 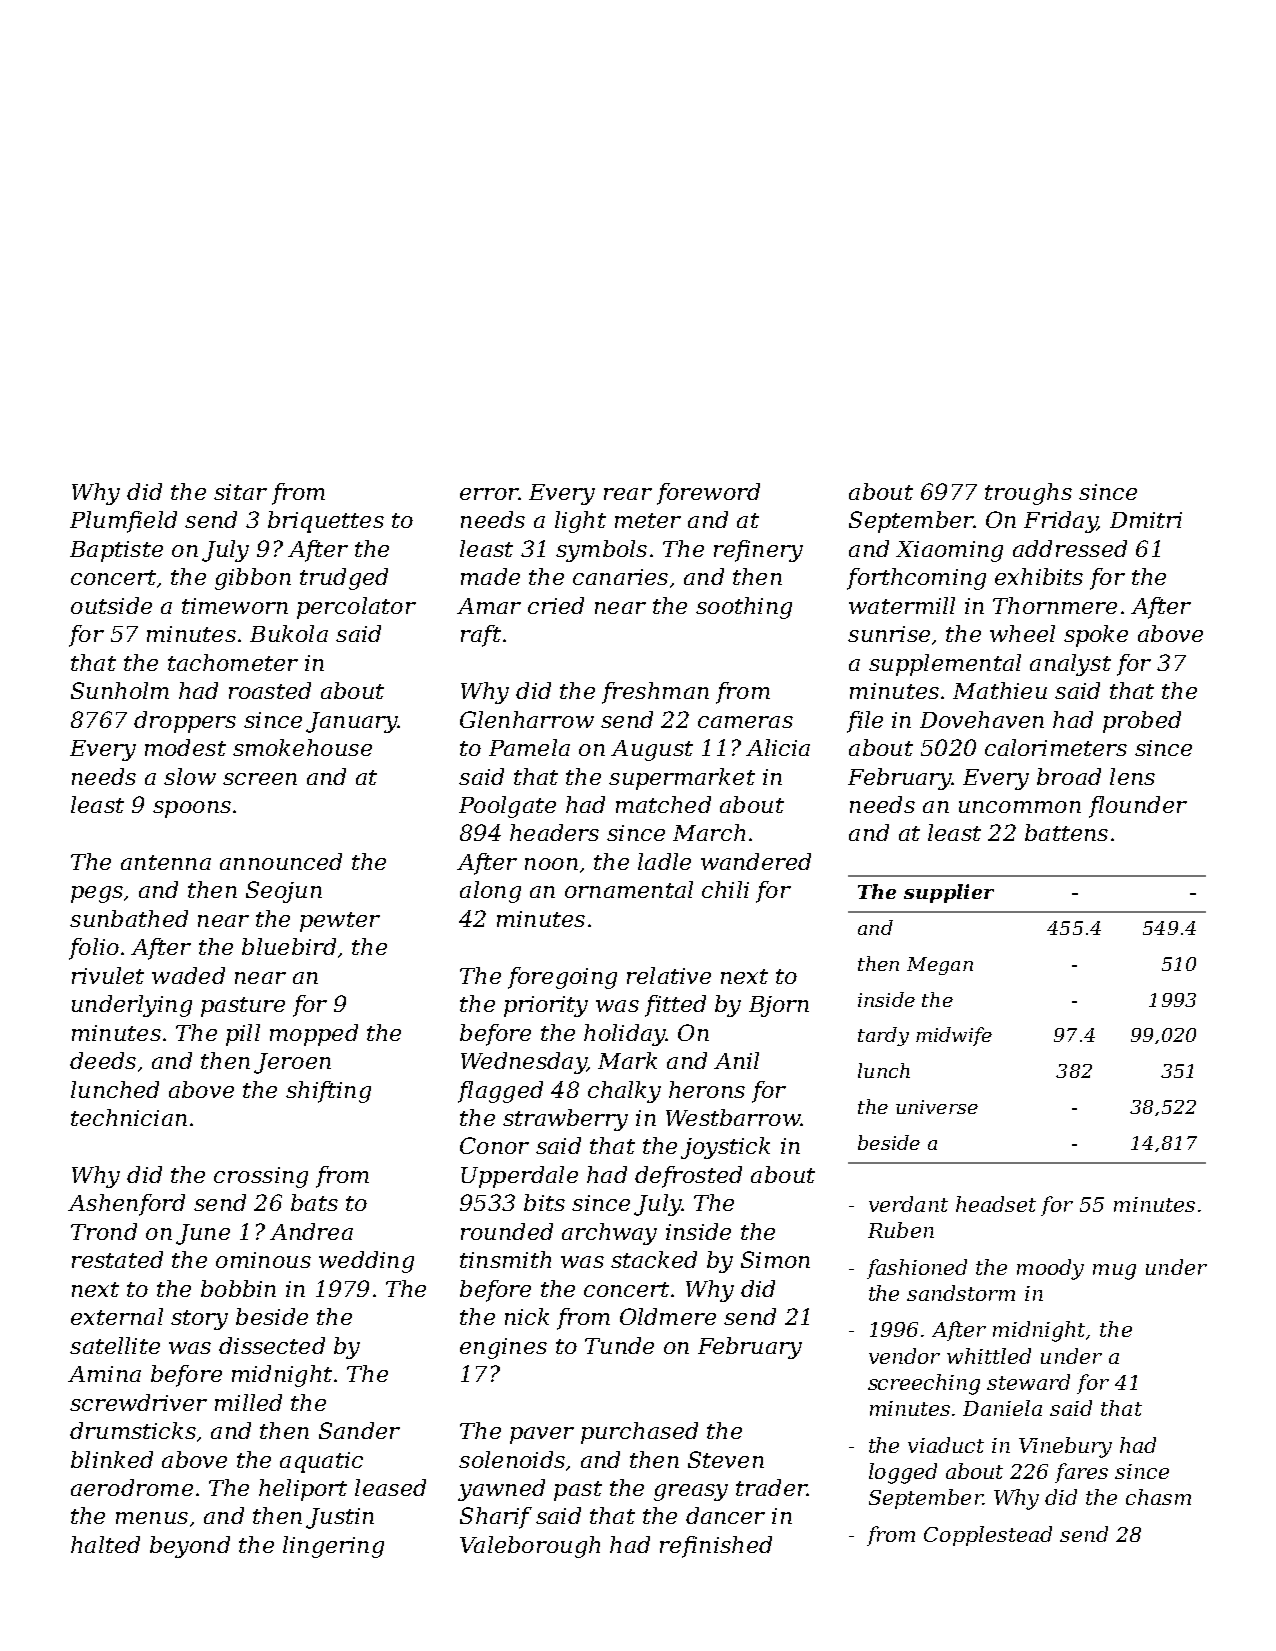 What do you see at coordinates (954, 1036) in the document?
I see `midwife` at bounding box center [954, 1036].
